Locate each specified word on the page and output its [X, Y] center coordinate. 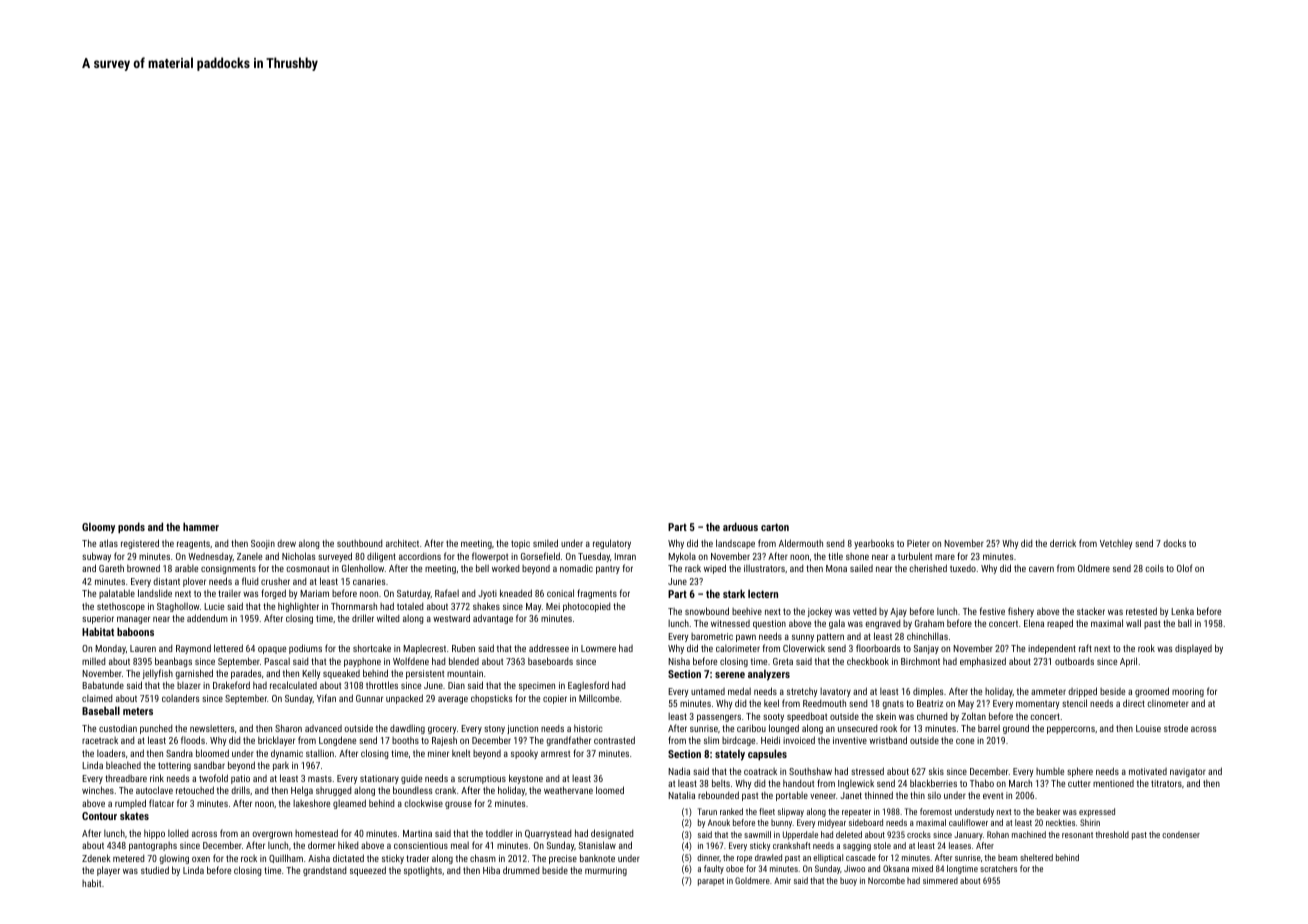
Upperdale [800, 835]
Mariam [314, 593]
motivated [1148, 771]
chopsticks [491, 699]
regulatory [612, 544]
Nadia [679, 771]
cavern [1041, 569]
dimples [928, 692]
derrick [1063, 543]
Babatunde [103, 685]
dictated [348, 858]
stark [734, 593]
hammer [201, 526]
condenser [1181, 834]
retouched [195, 790]
